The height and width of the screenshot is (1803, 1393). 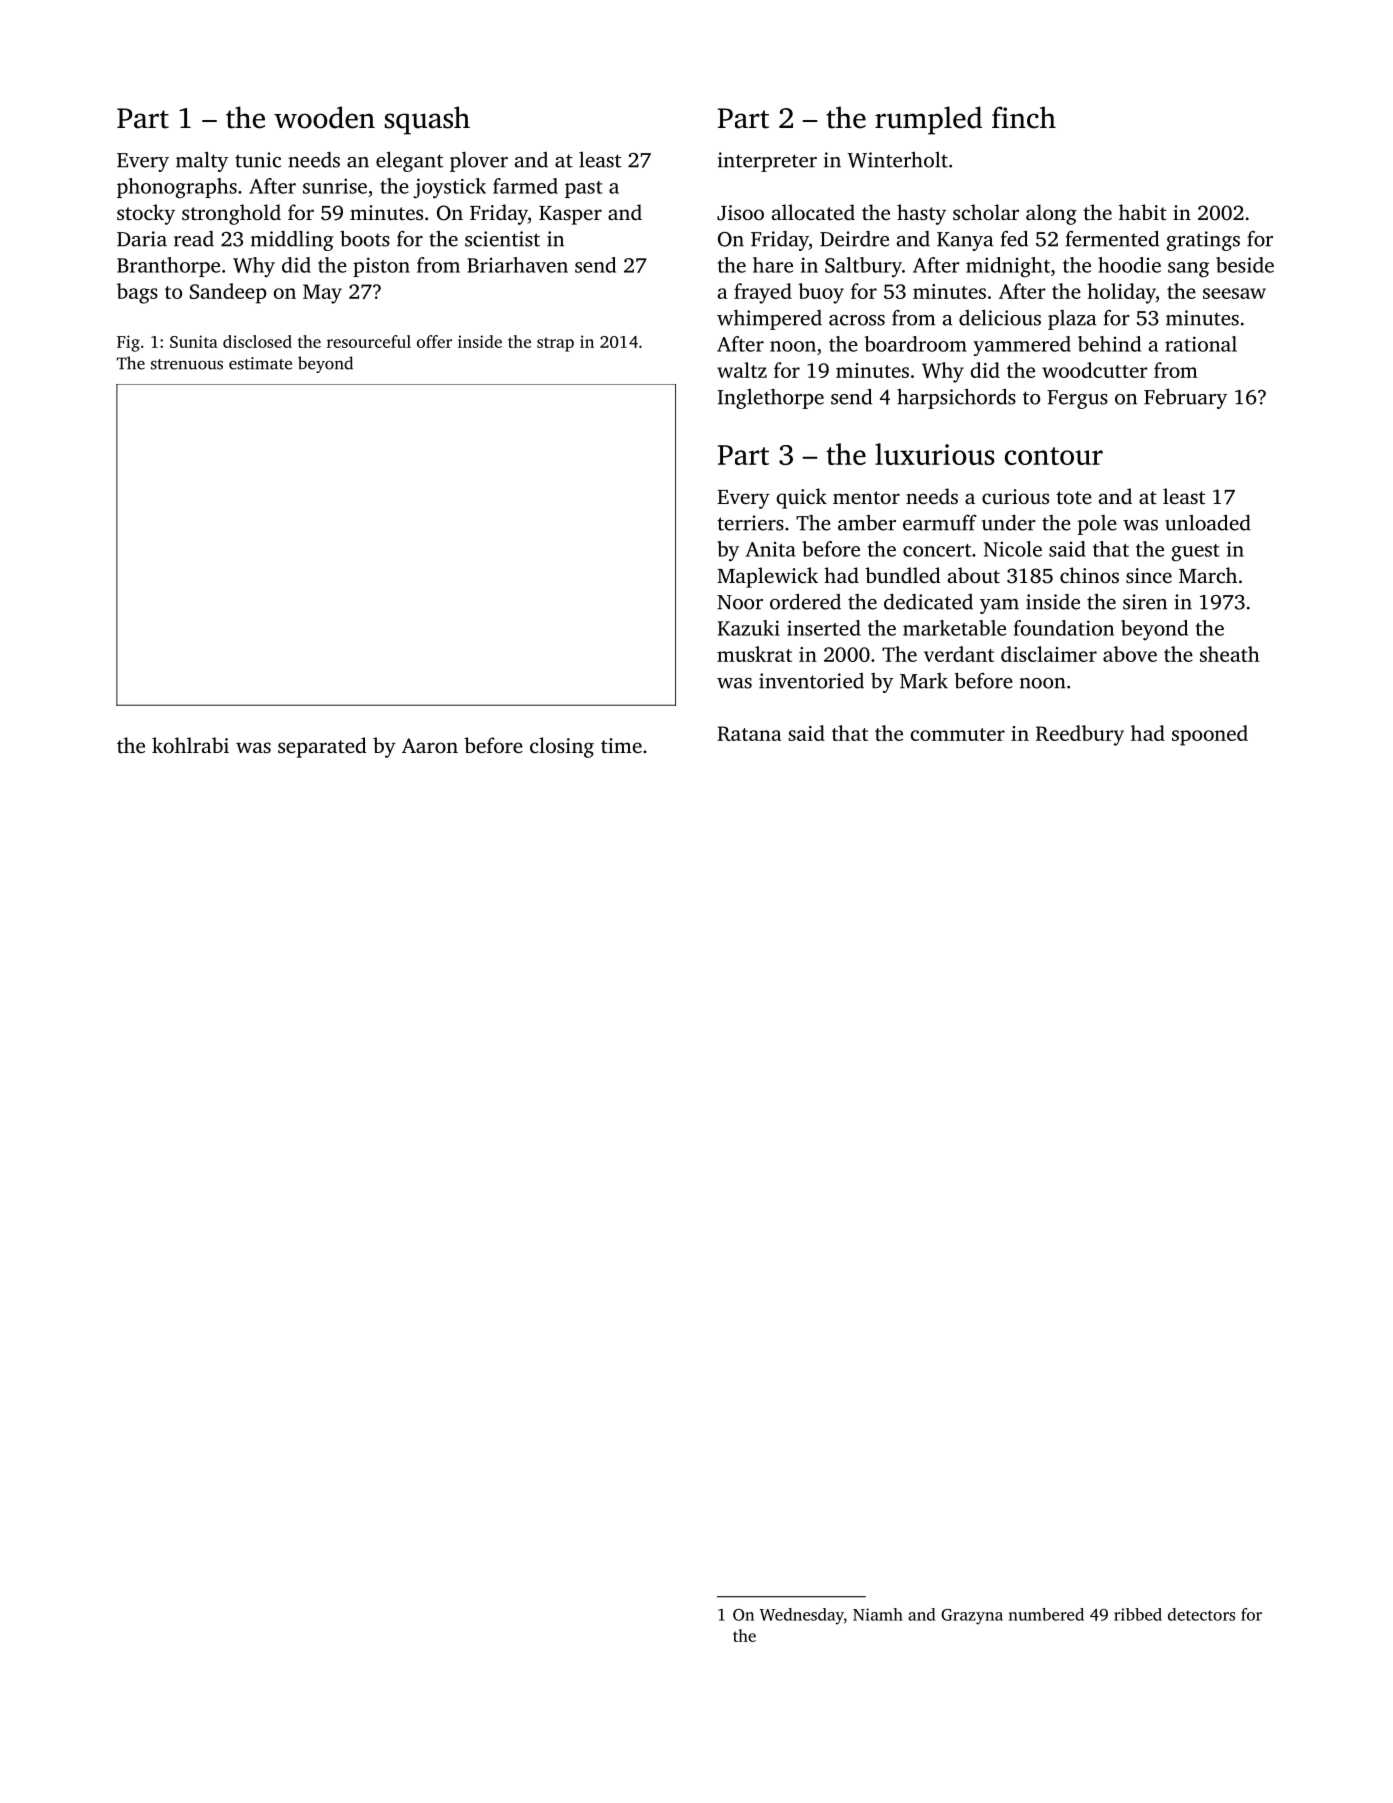 What do you see at coordinates (1024, 117) in the screenshot?
I see `finch` at bounding box center [1024, 117].
